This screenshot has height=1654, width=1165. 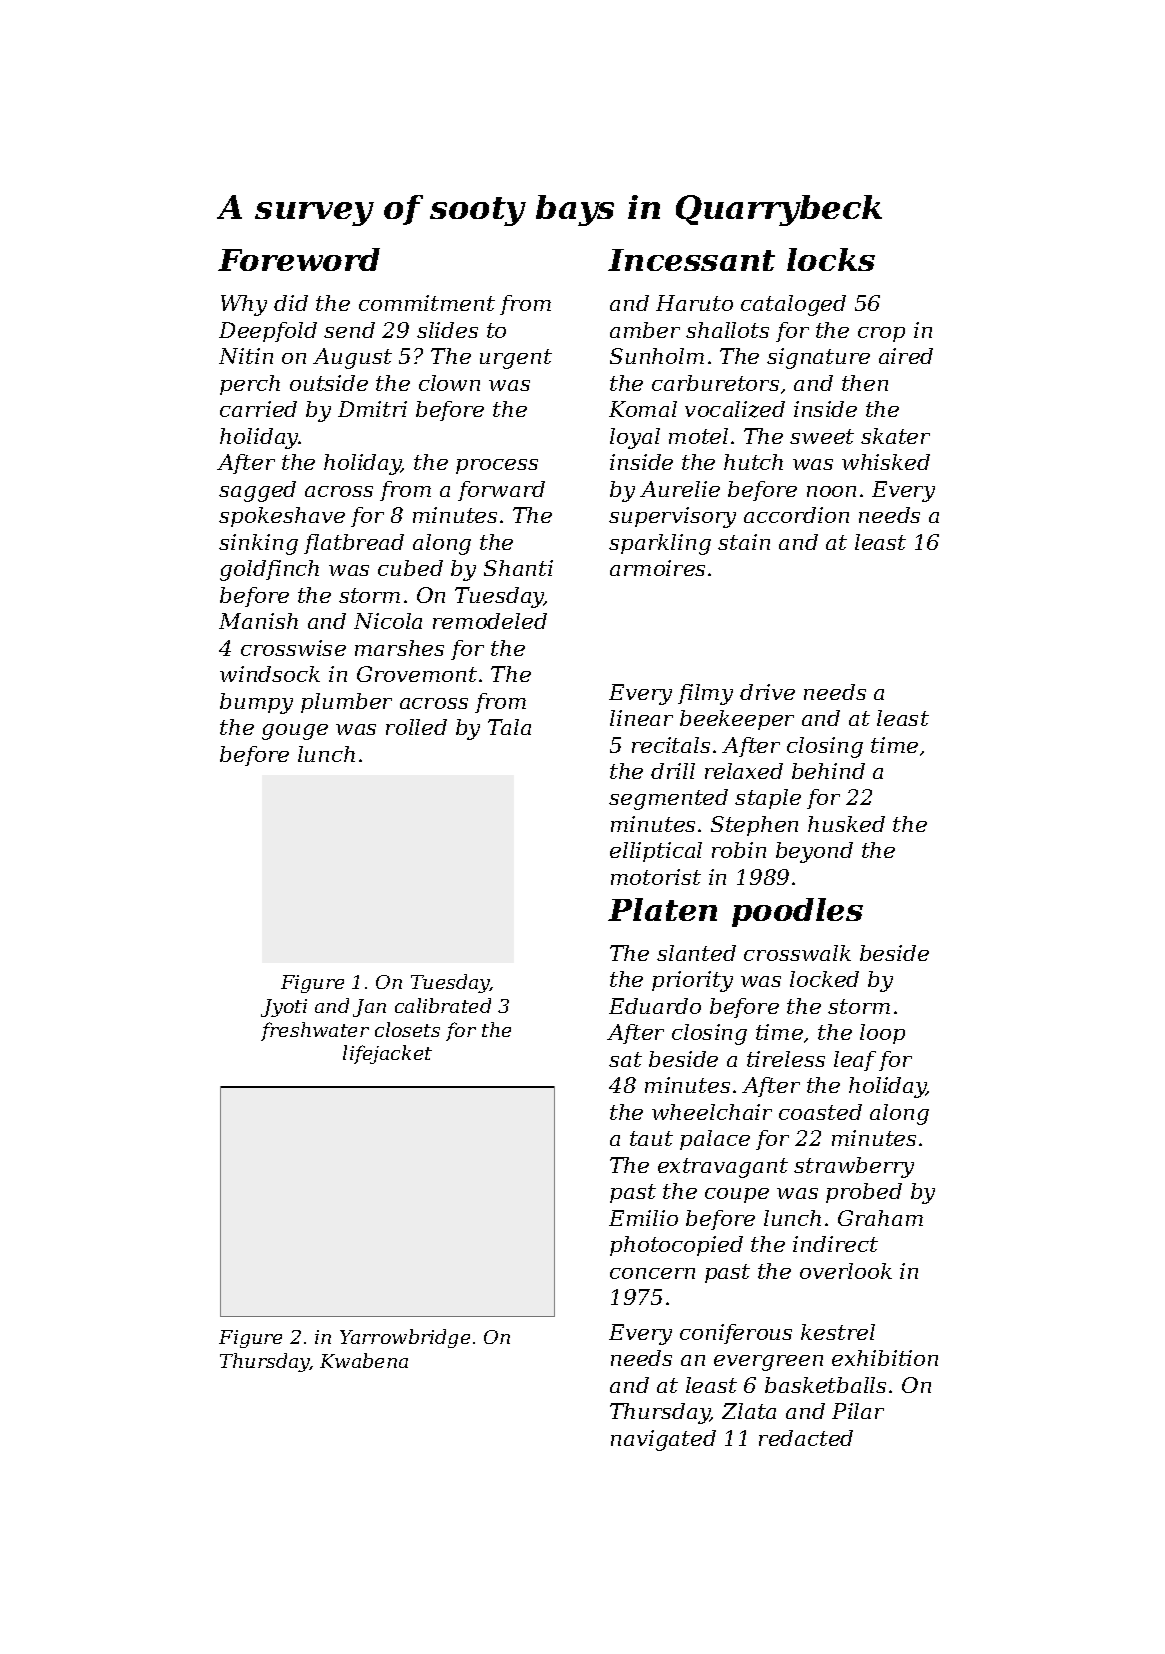 What do you see at coordinates (652, 1273) in the screenshot?
I see `concern` at bounding box center [652, 1273].
